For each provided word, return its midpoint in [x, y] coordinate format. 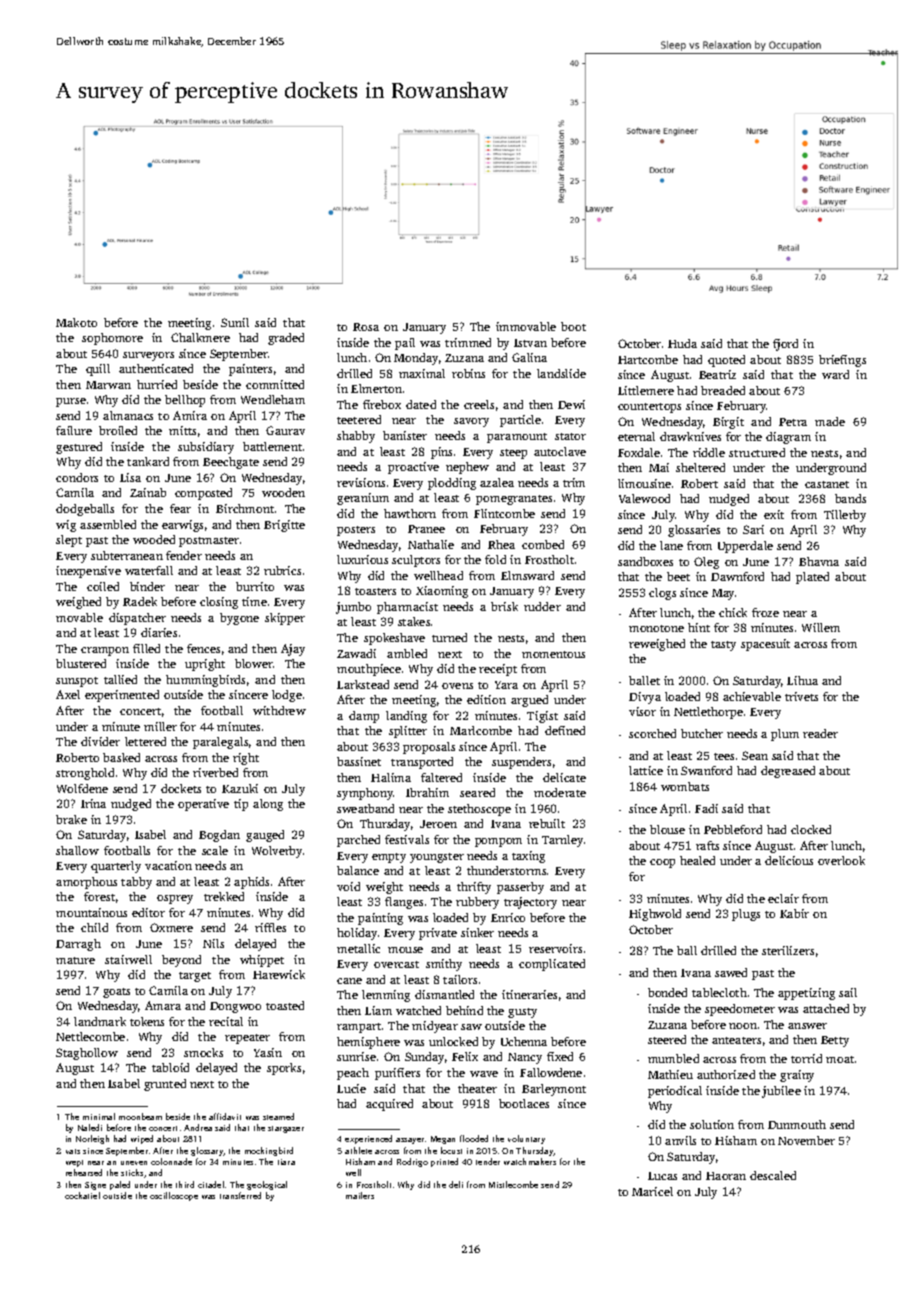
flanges [404, 903]
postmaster [209, 542]
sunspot [77, 682]
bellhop [185, 401]
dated [421, 404]
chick [733, 612]
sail [848, 992]
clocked [811, 829]
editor [148, 912]
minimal [99, 1116]
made [830, 421]
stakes [414, 621]
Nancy [525, 1058]
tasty [723, 646]
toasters [375, 591]
